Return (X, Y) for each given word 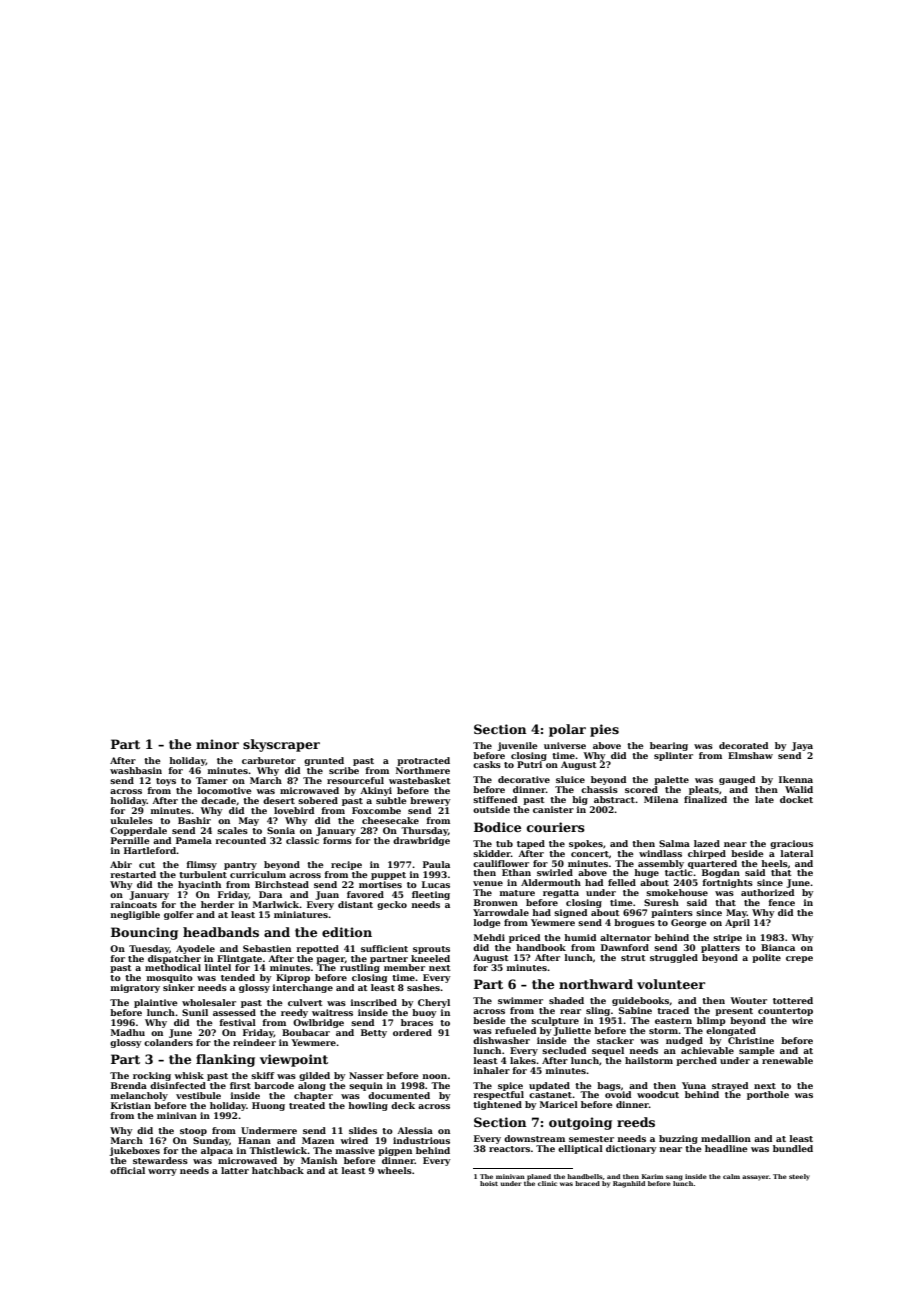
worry (162, 1172)
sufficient (384, 948)
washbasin (136, 770)
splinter (673, 756)
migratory (135, 988)
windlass (660, 853)
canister (553, 809)
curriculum (258, 874)
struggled (674, 958)
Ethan (516, 872)
